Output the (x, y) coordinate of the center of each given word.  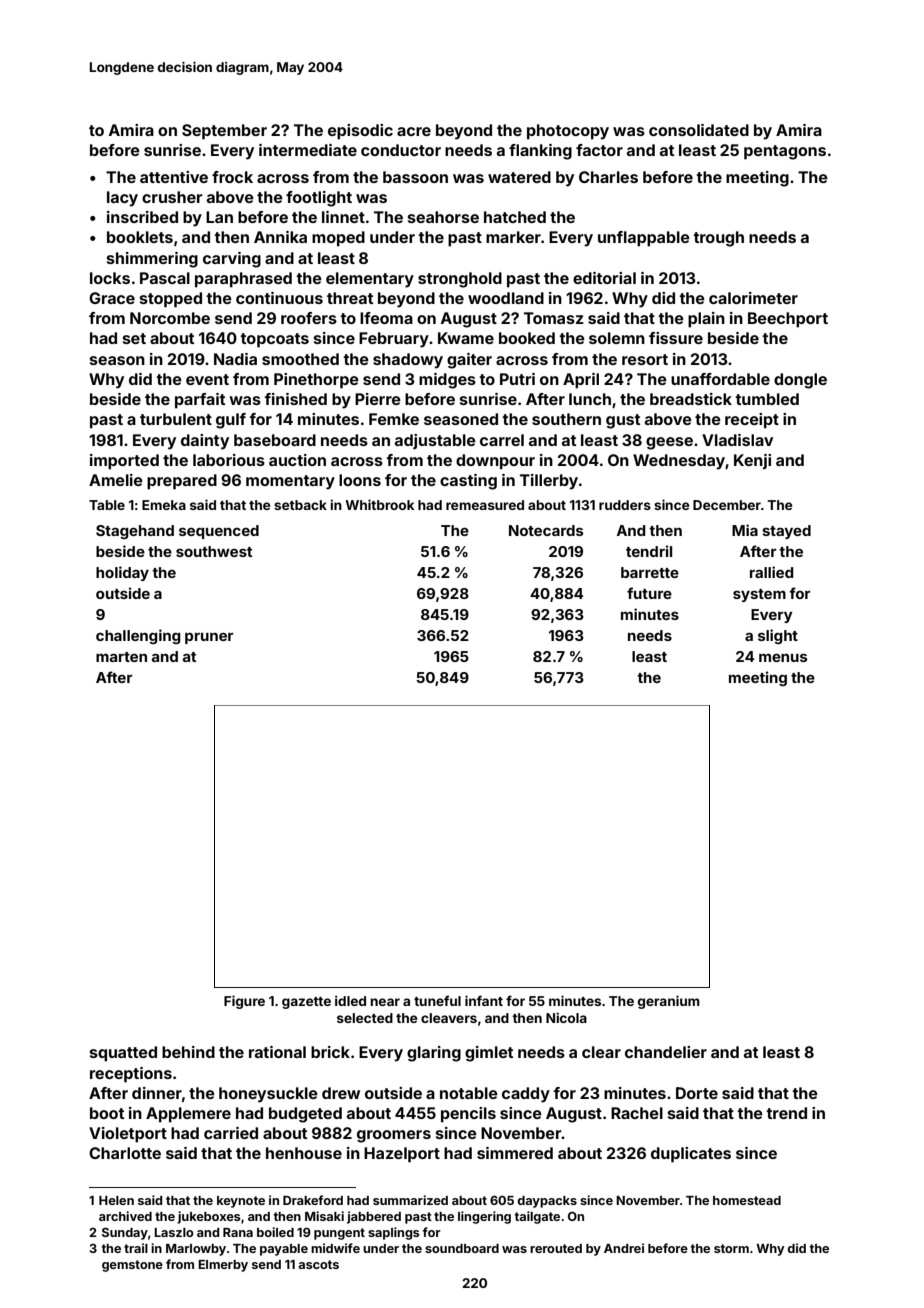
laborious (229, 460)
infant (484, 1000)
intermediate (308, 150)
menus (783, 657)
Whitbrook (379, 504)
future (649, 593)
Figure (244, 1002)
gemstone (132, 1266)
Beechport (788, 320)
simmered (515, 1153)
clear (601, 1052)
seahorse (443, 217)
